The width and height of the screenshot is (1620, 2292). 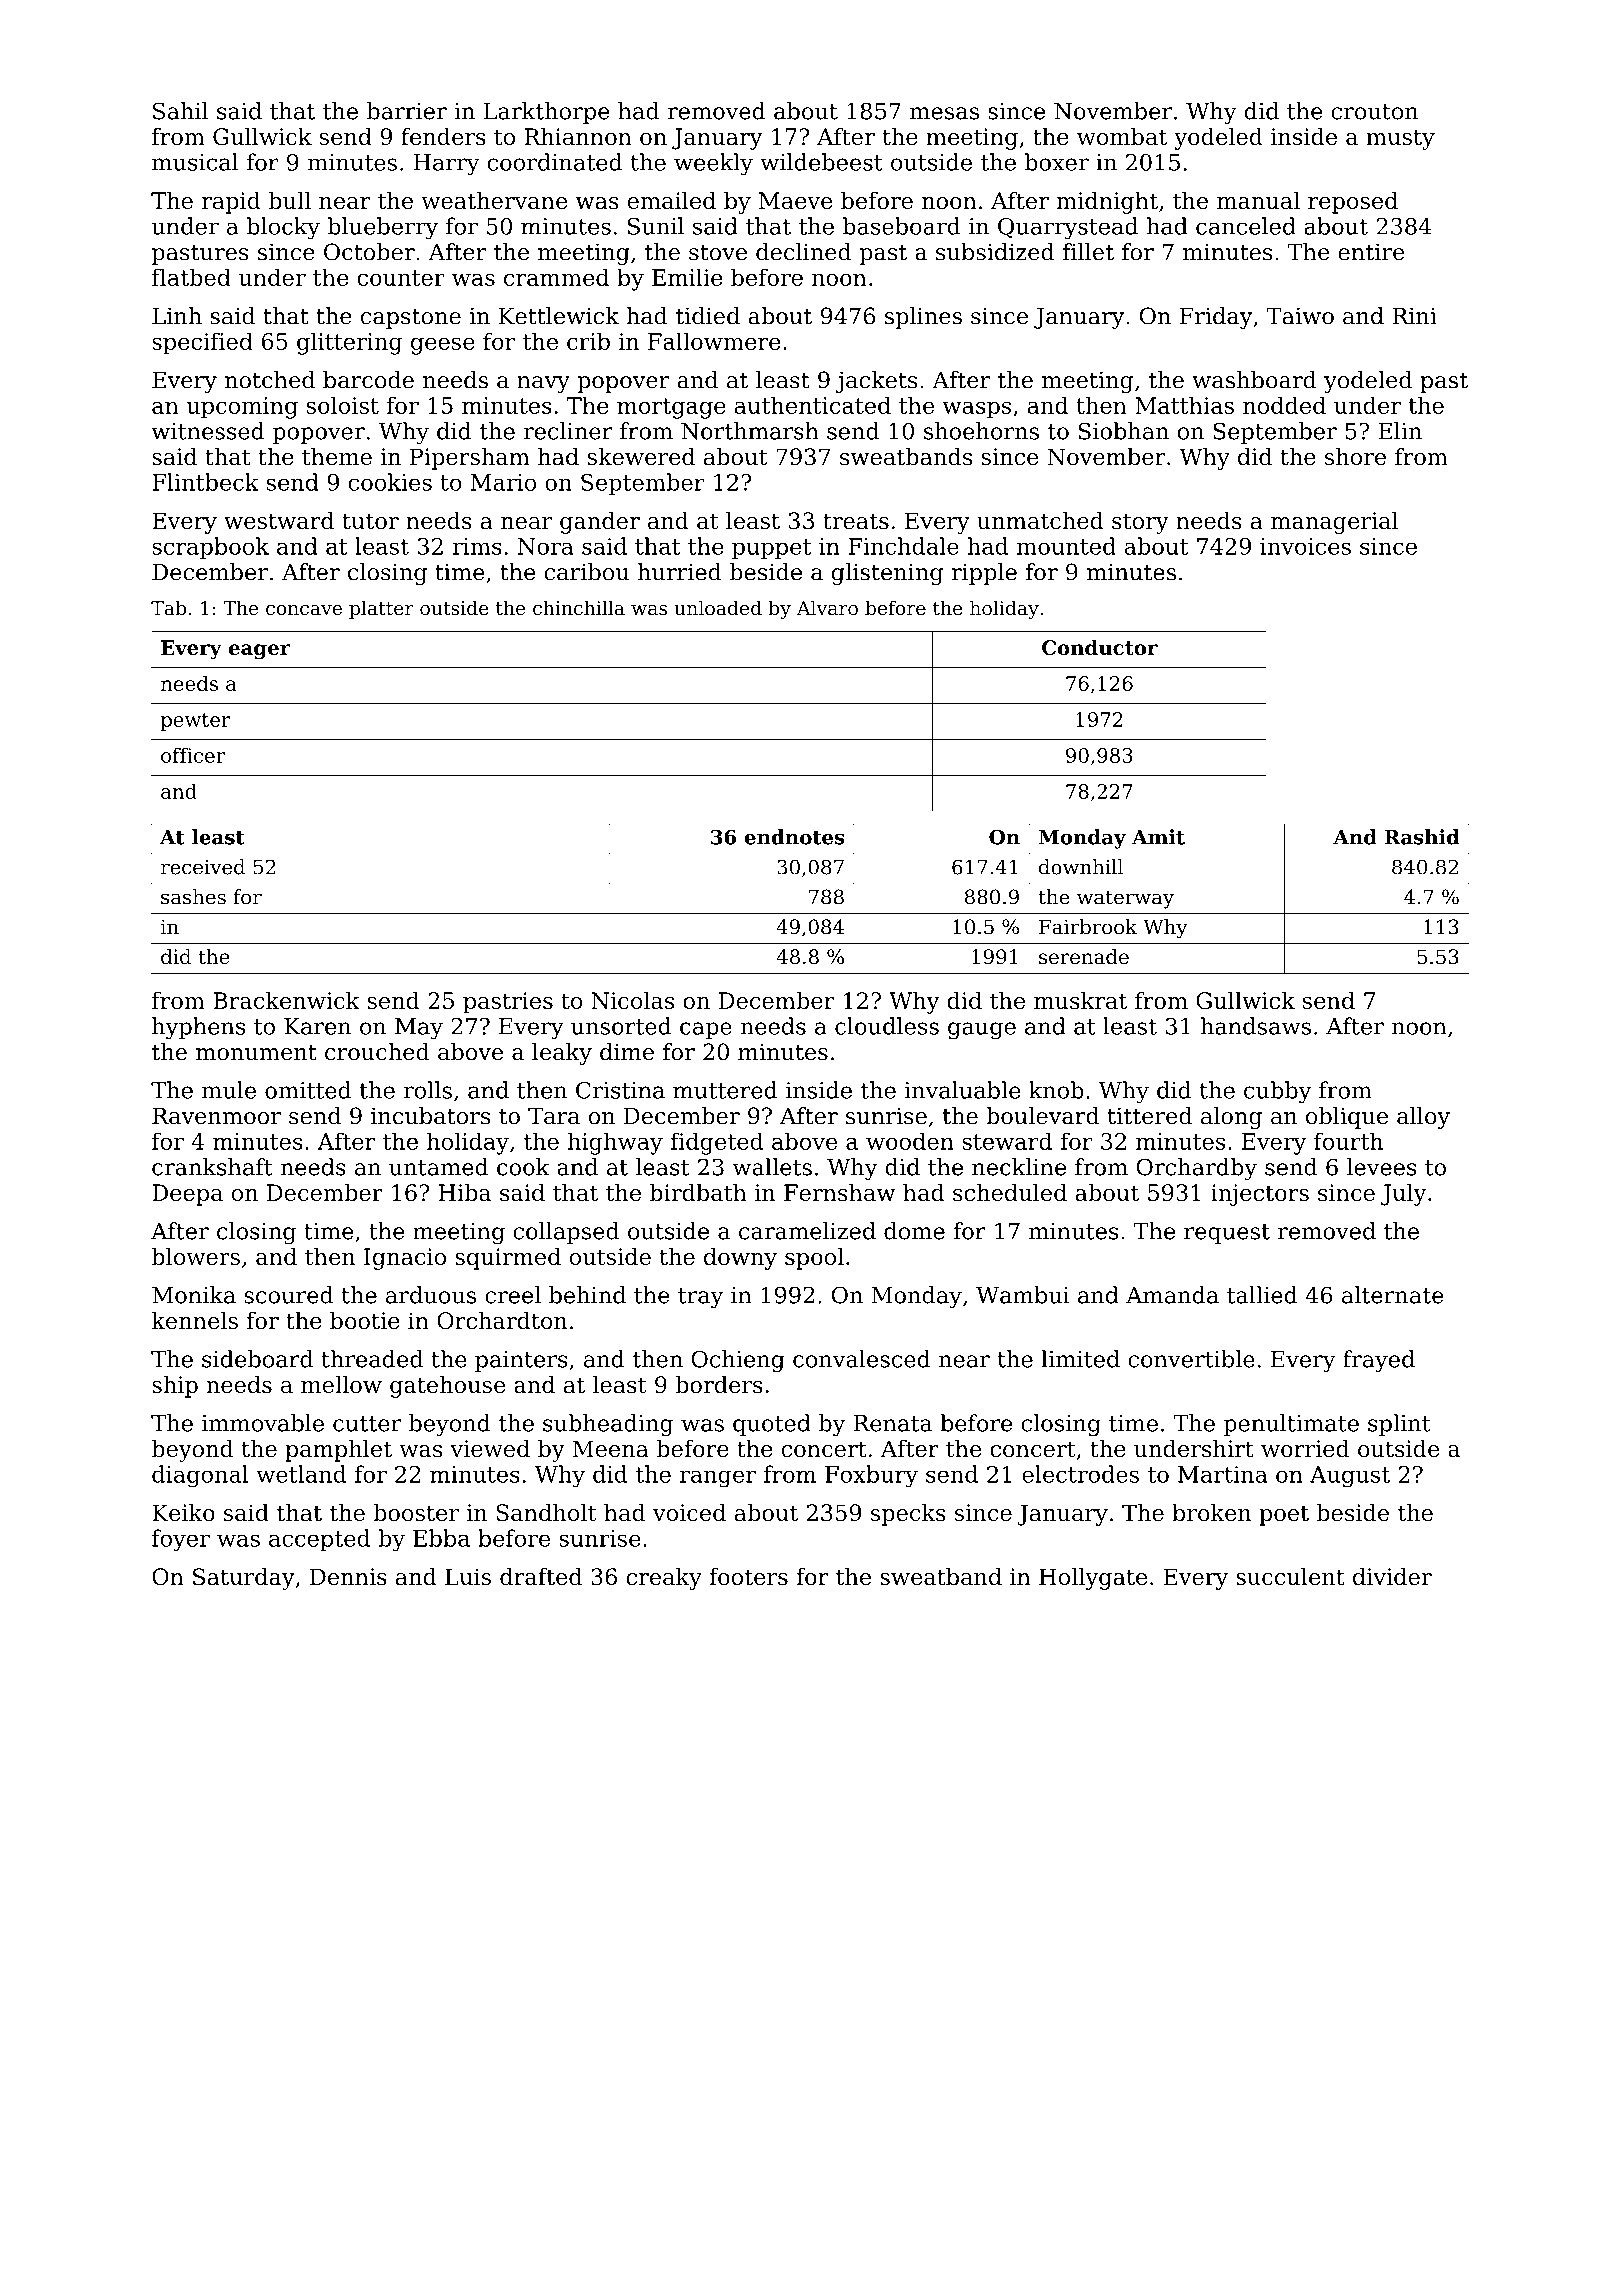 What do you see at coordinates (556, 277) in the screenshot?
I see `crammed` at bounding box center [556, 277].
